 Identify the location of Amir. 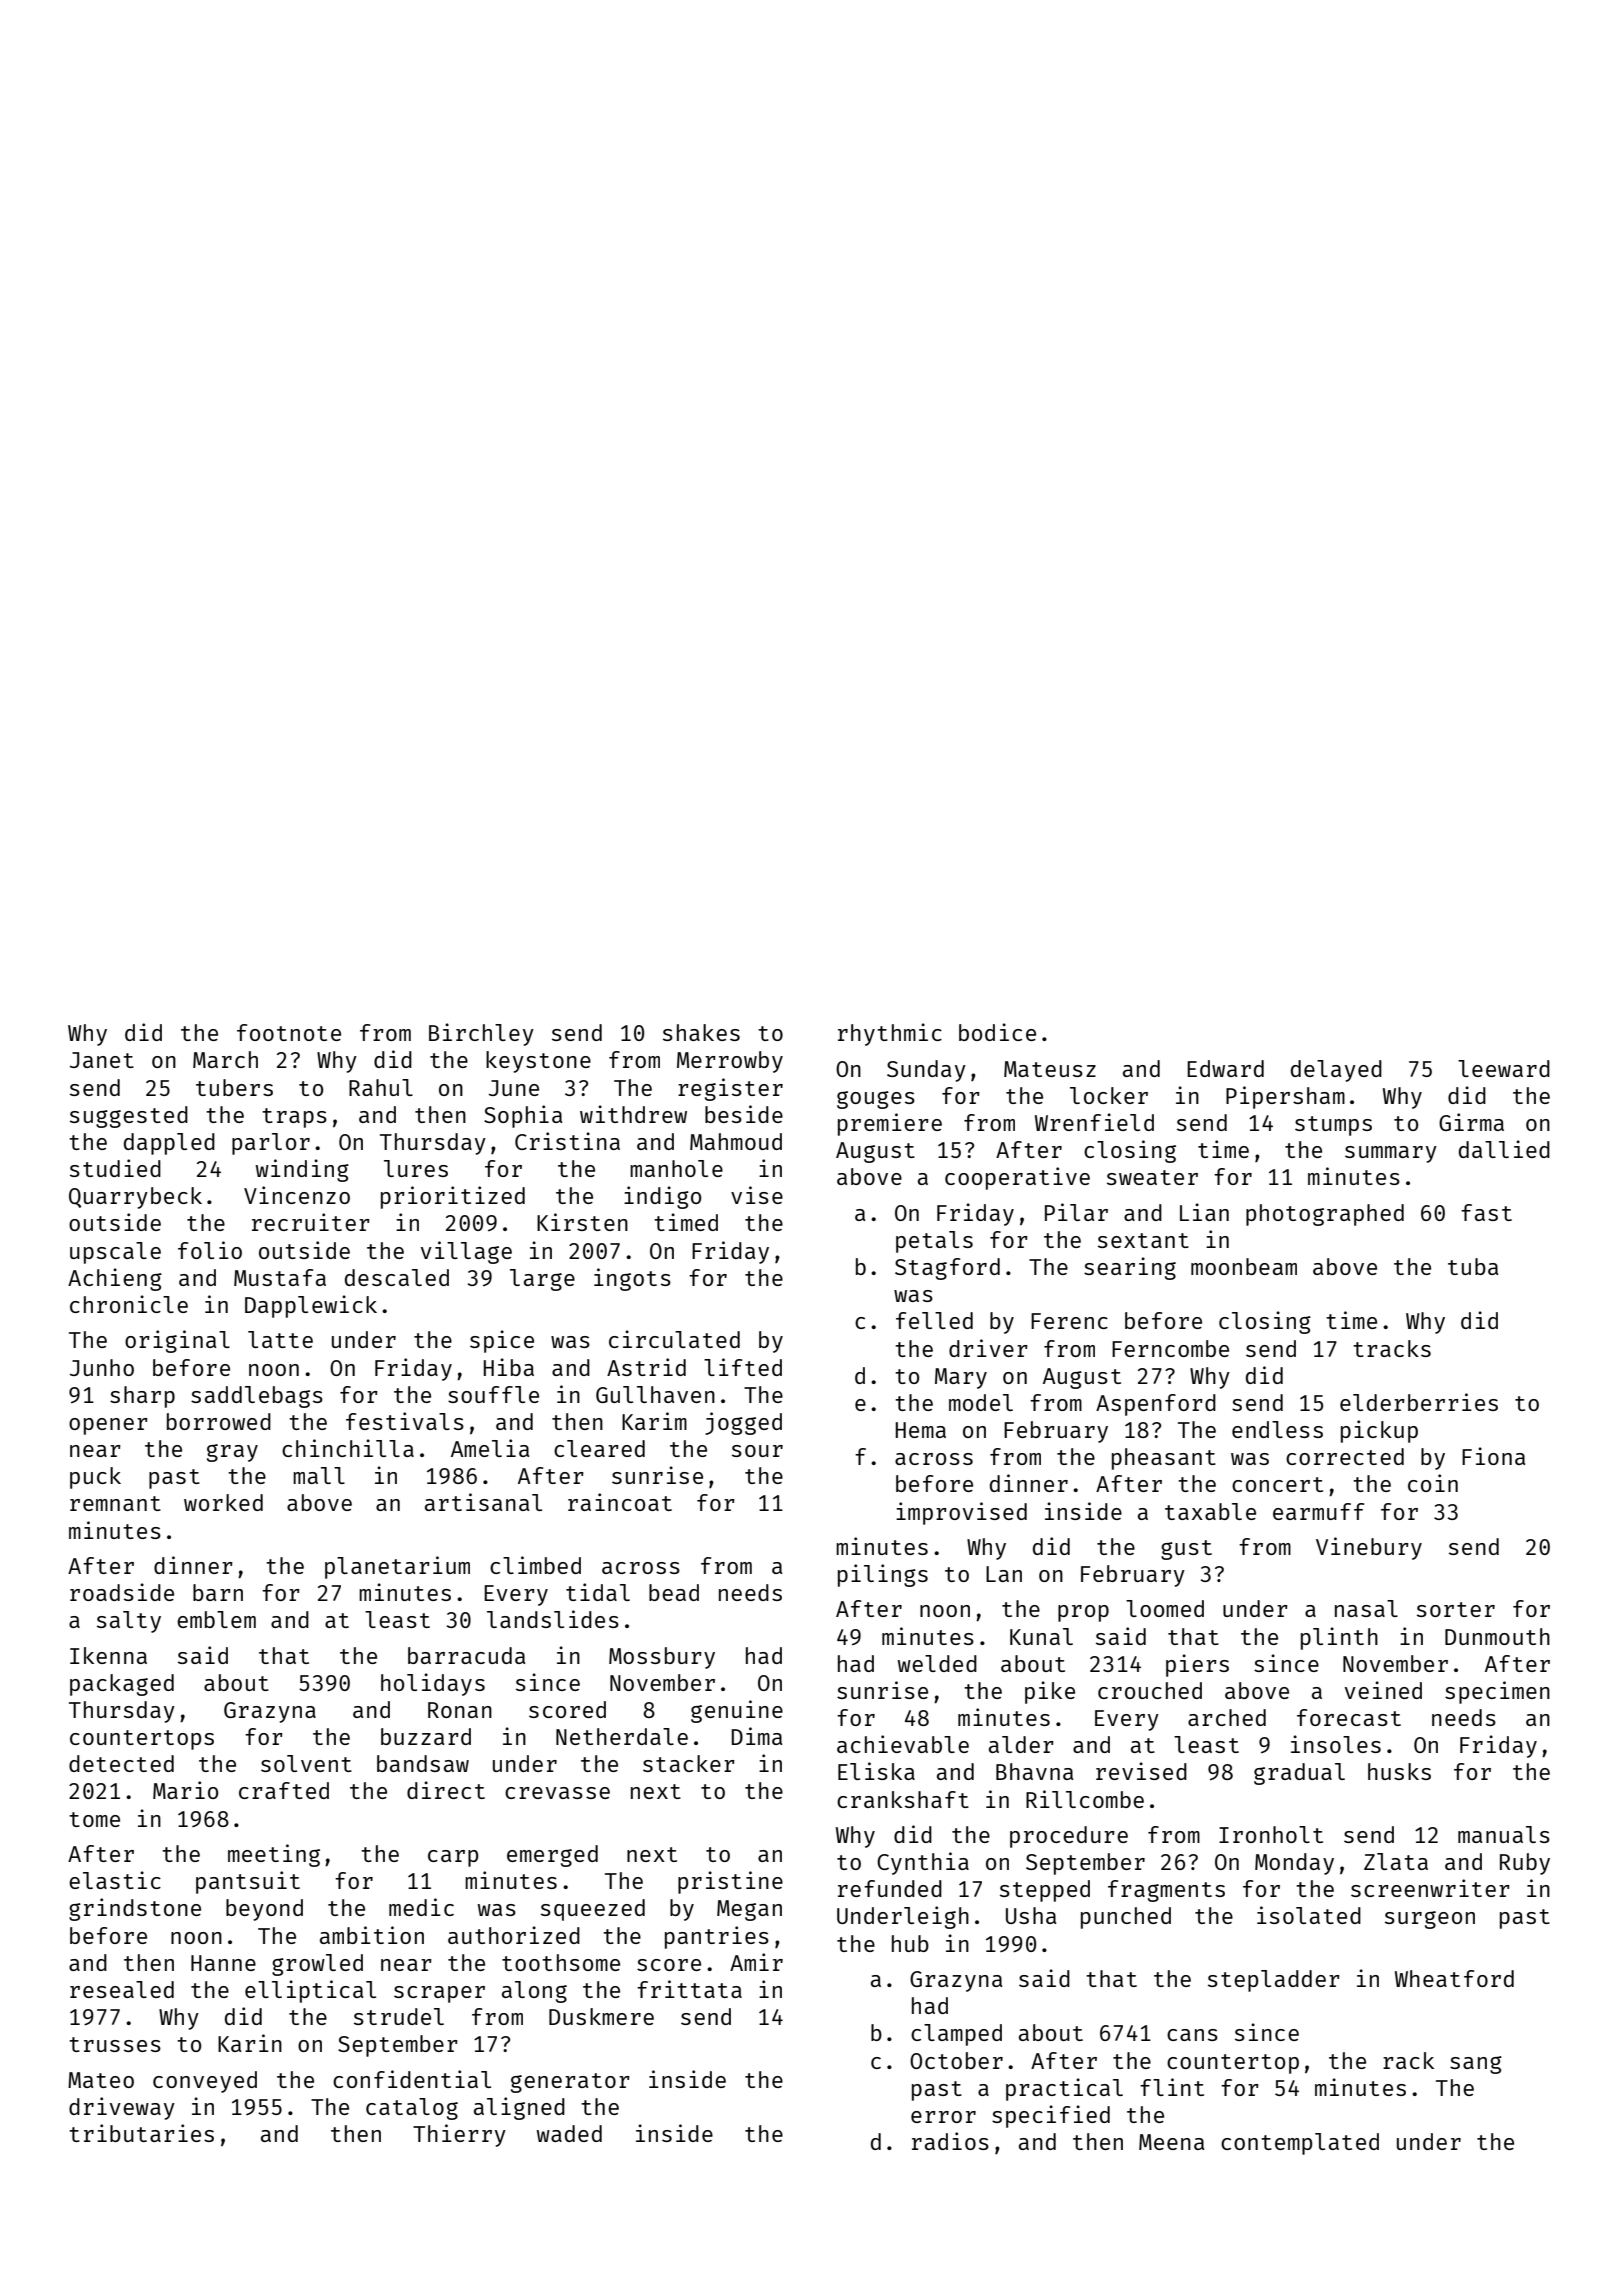
(756, 1962).
